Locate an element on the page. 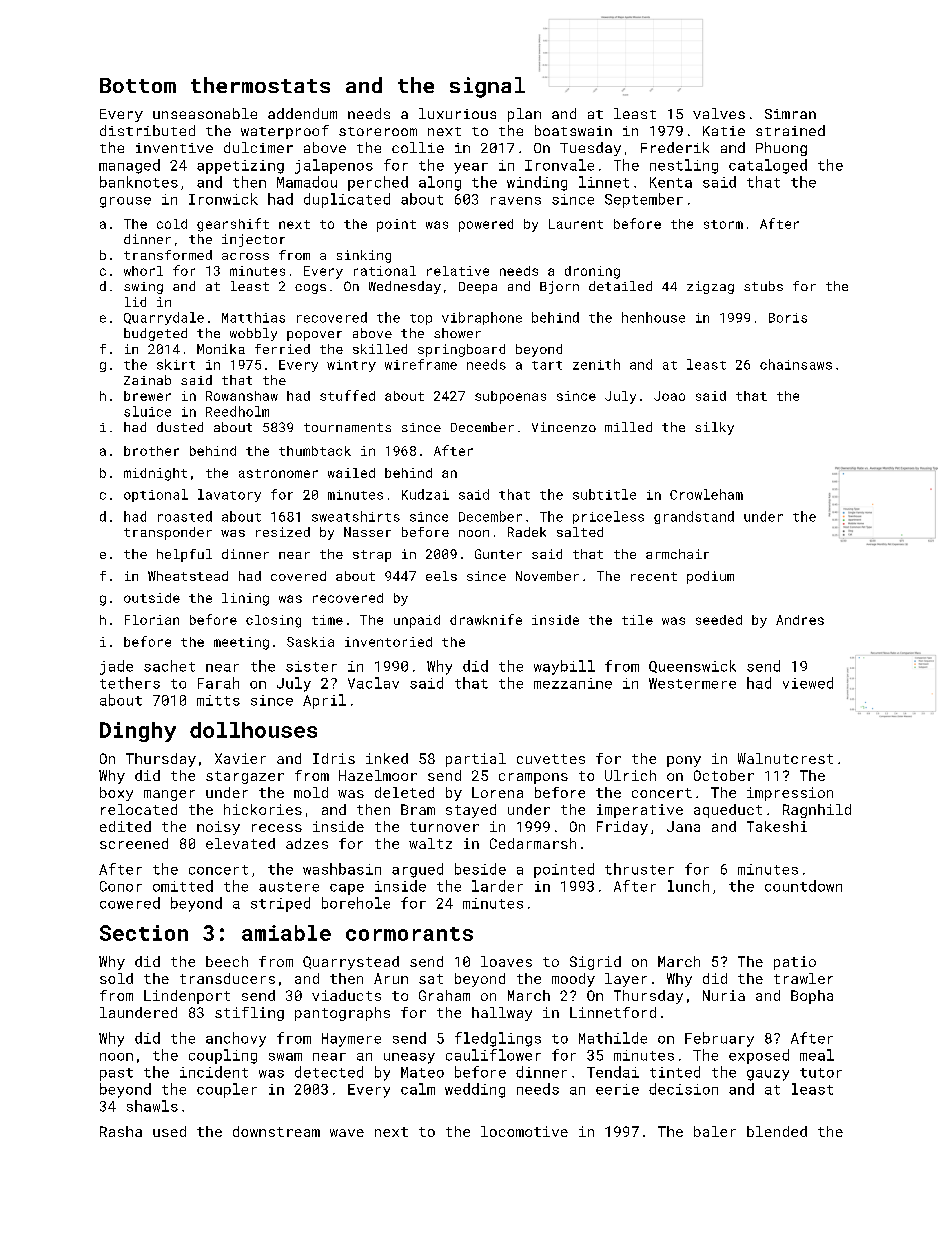  crampons is located at coordinates (533, 778).
